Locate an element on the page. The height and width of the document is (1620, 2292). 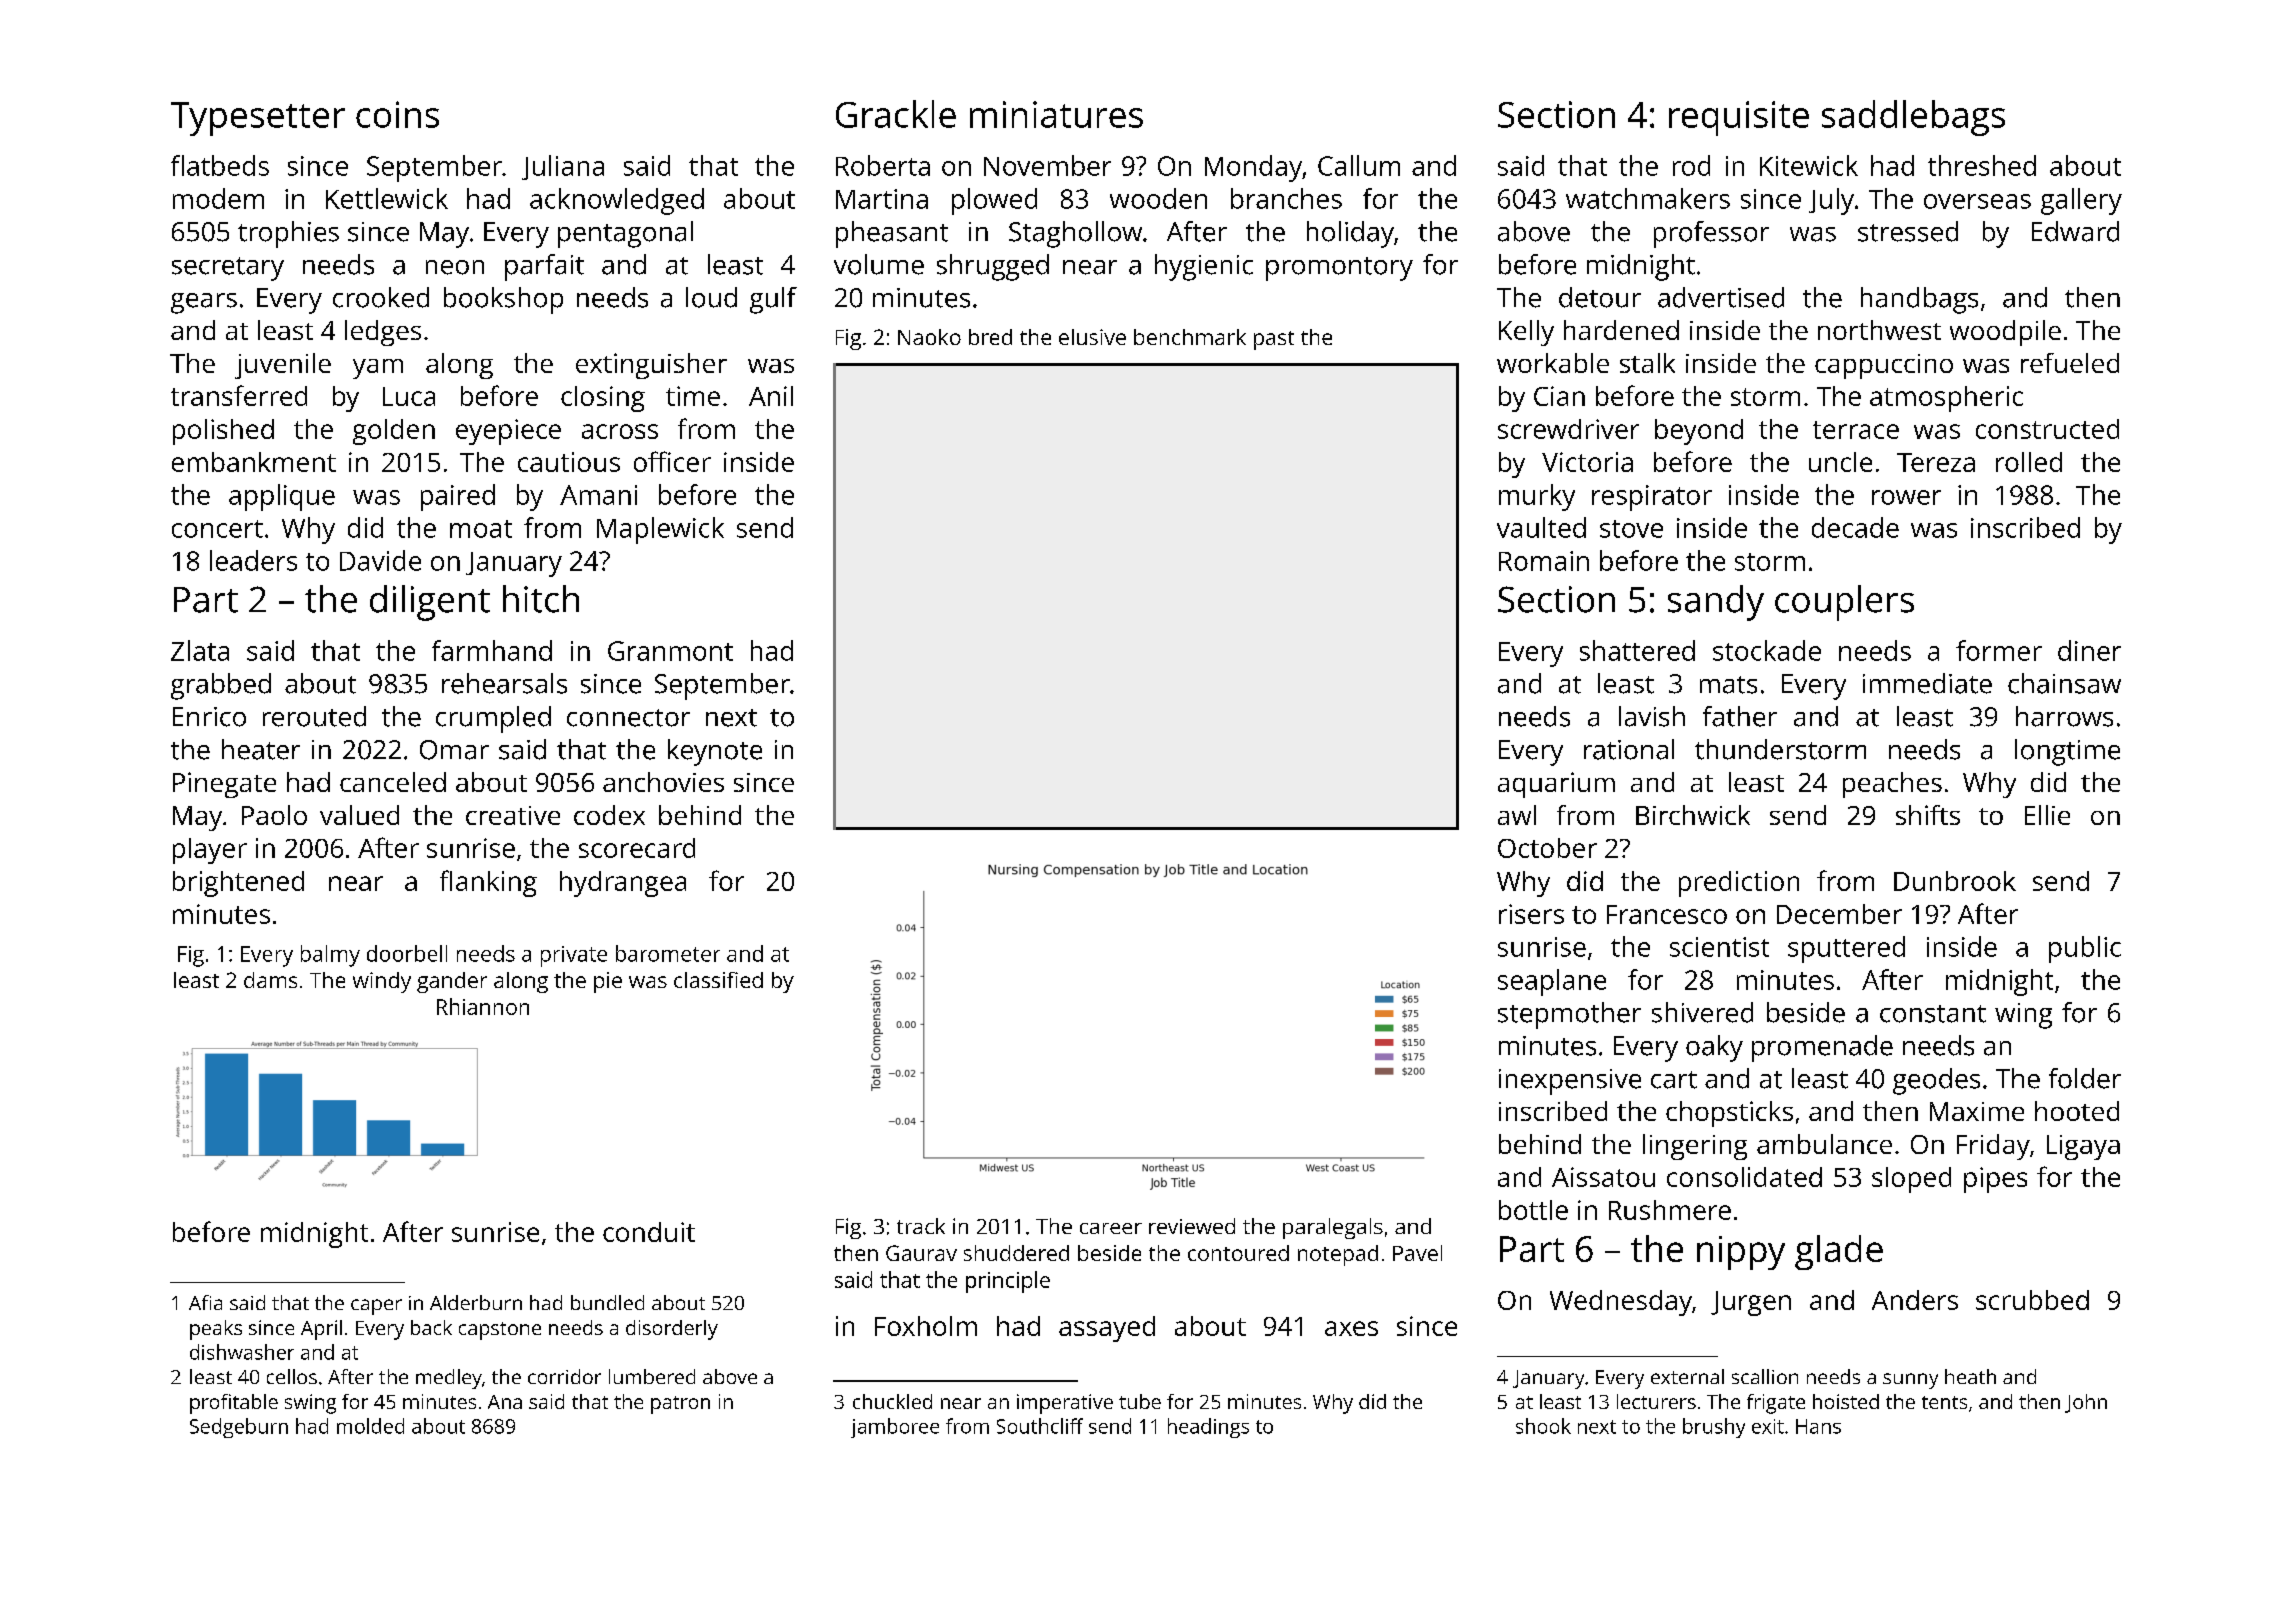
aquarium is located at coordinates (1556, 785).
